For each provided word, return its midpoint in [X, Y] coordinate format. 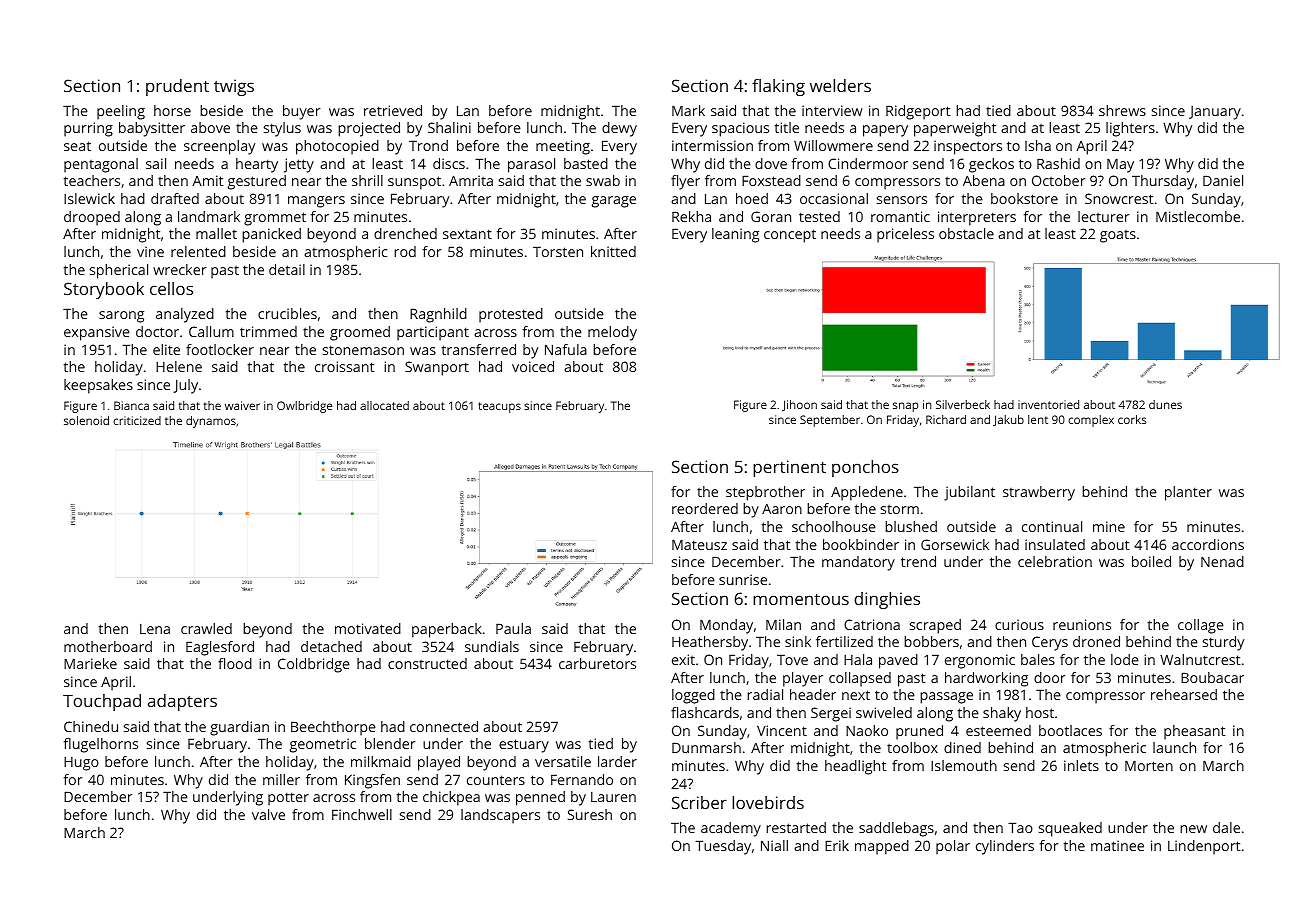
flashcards [705, 712]
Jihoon [799, 405]
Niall [774, 845]
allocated [384, 405]
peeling [121, 112]
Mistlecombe [1198, 216]
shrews [1122, 110]
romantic [900, 216]
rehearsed [1184, 694]
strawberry [1039, 493]
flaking [778, 87]
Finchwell [362, 814]
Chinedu [91, 726]
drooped [92, 218]
